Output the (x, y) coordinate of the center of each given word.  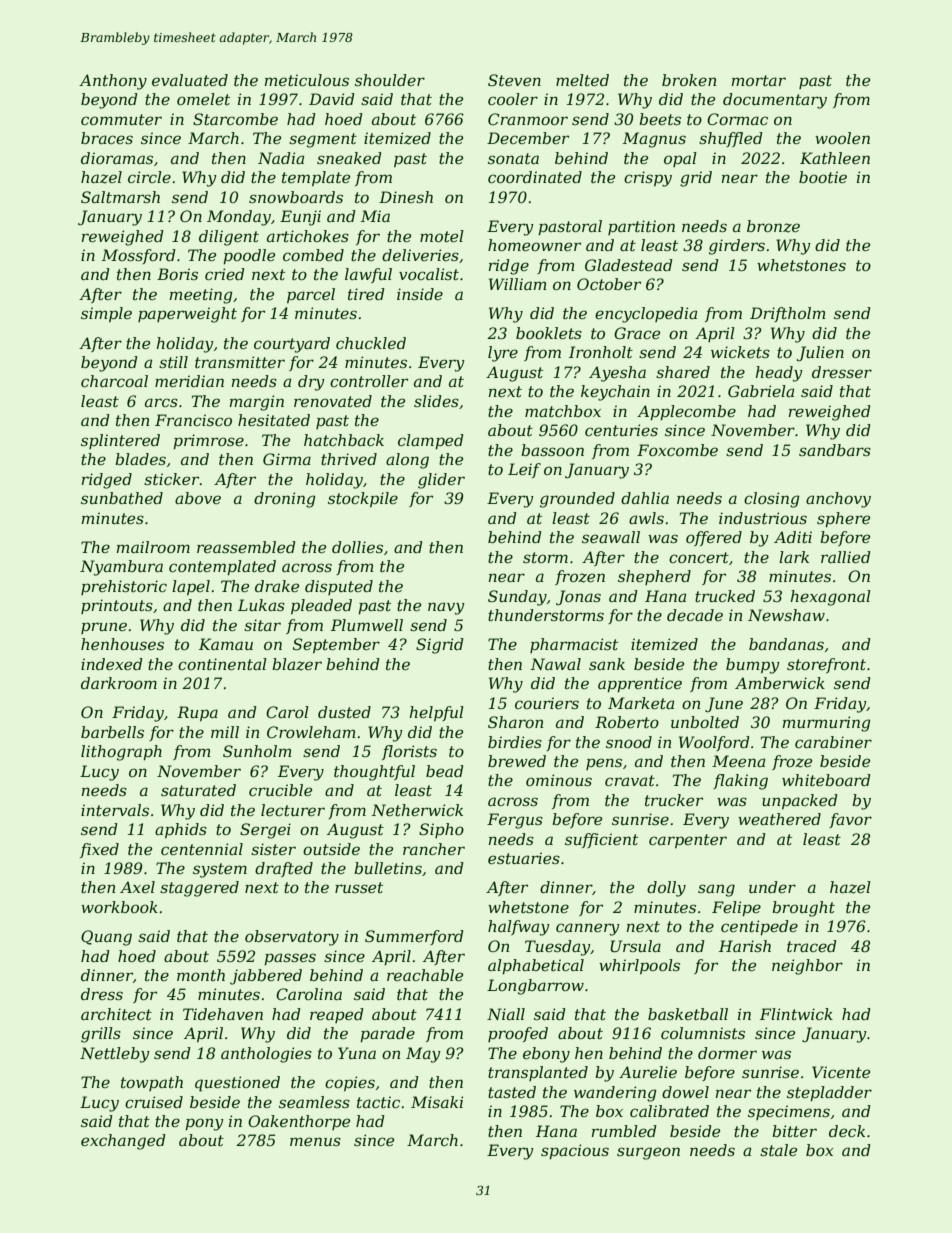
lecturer (293, 810)
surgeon (648, 1153)
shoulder (390, 80)
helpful (437, 713)
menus (315, 1141)
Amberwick (780, 683)
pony (204, 1124)
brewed (517, 761)
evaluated (190, 80)
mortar (759, 80)
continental (222, 664)
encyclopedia (646, 315)
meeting (201, 296)
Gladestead (629, 265)
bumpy (753, 666)
